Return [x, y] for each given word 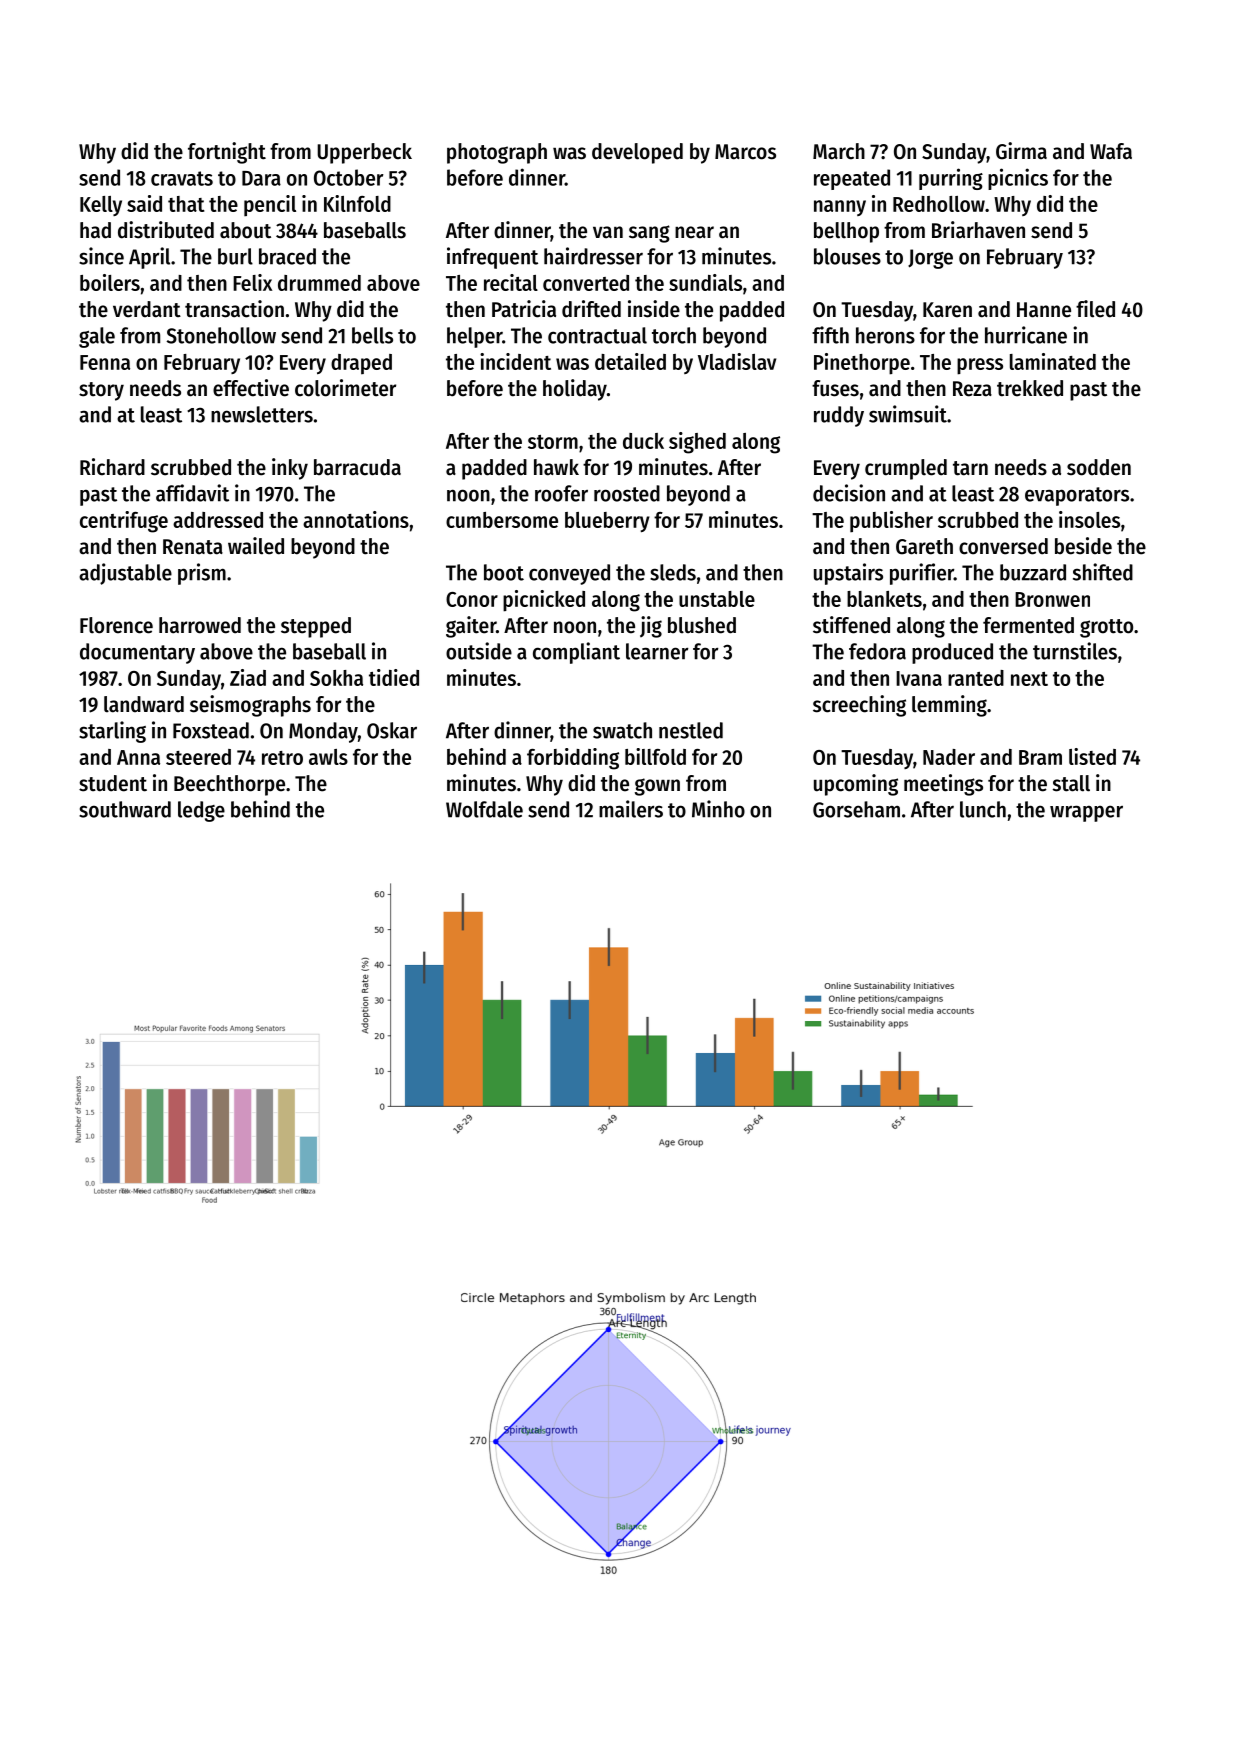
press [980, 366]
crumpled [906, 469]
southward [125, 809]
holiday [575, 390]
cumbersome [502, 520]
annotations [356, 519]
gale [97, 337]
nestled [691, 730]
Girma [1021, 151]
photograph [497, 153]
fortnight [227, 153]
